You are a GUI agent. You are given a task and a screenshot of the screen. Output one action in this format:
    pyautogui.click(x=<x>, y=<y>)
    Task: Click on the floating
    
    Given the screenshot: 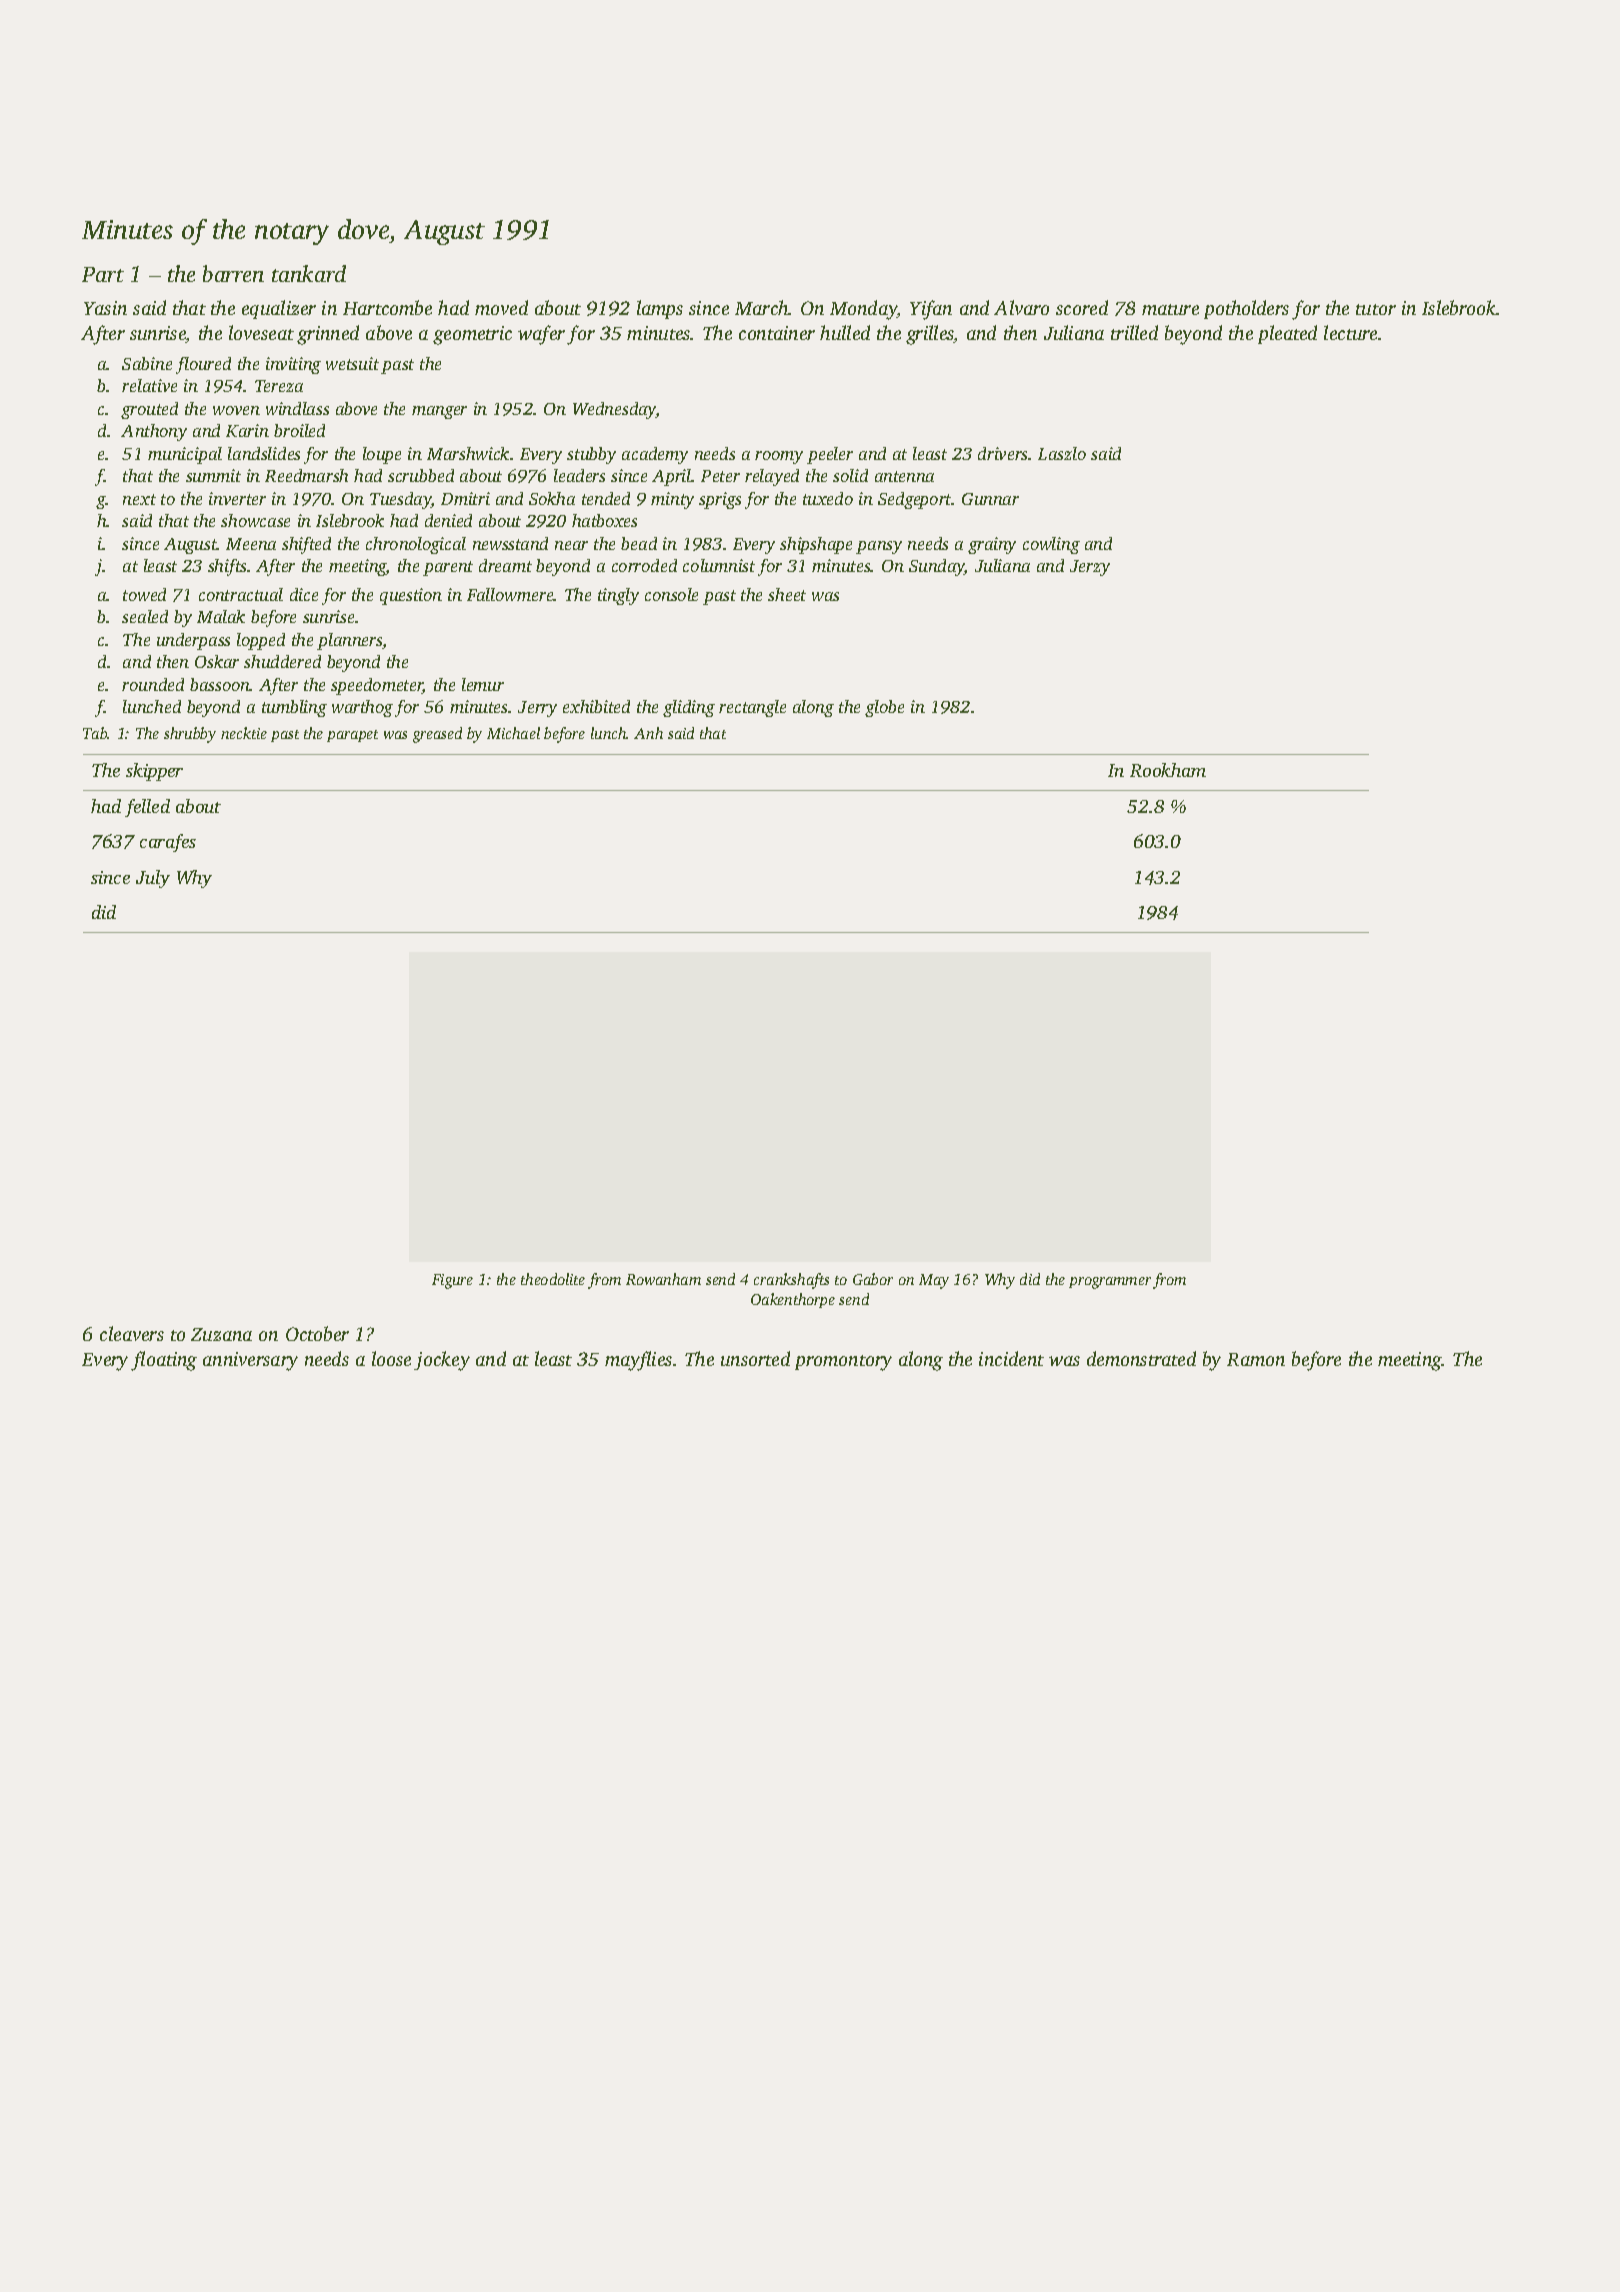 What is the action you would take?
    pyautogui.click(x=164, y=1361)
